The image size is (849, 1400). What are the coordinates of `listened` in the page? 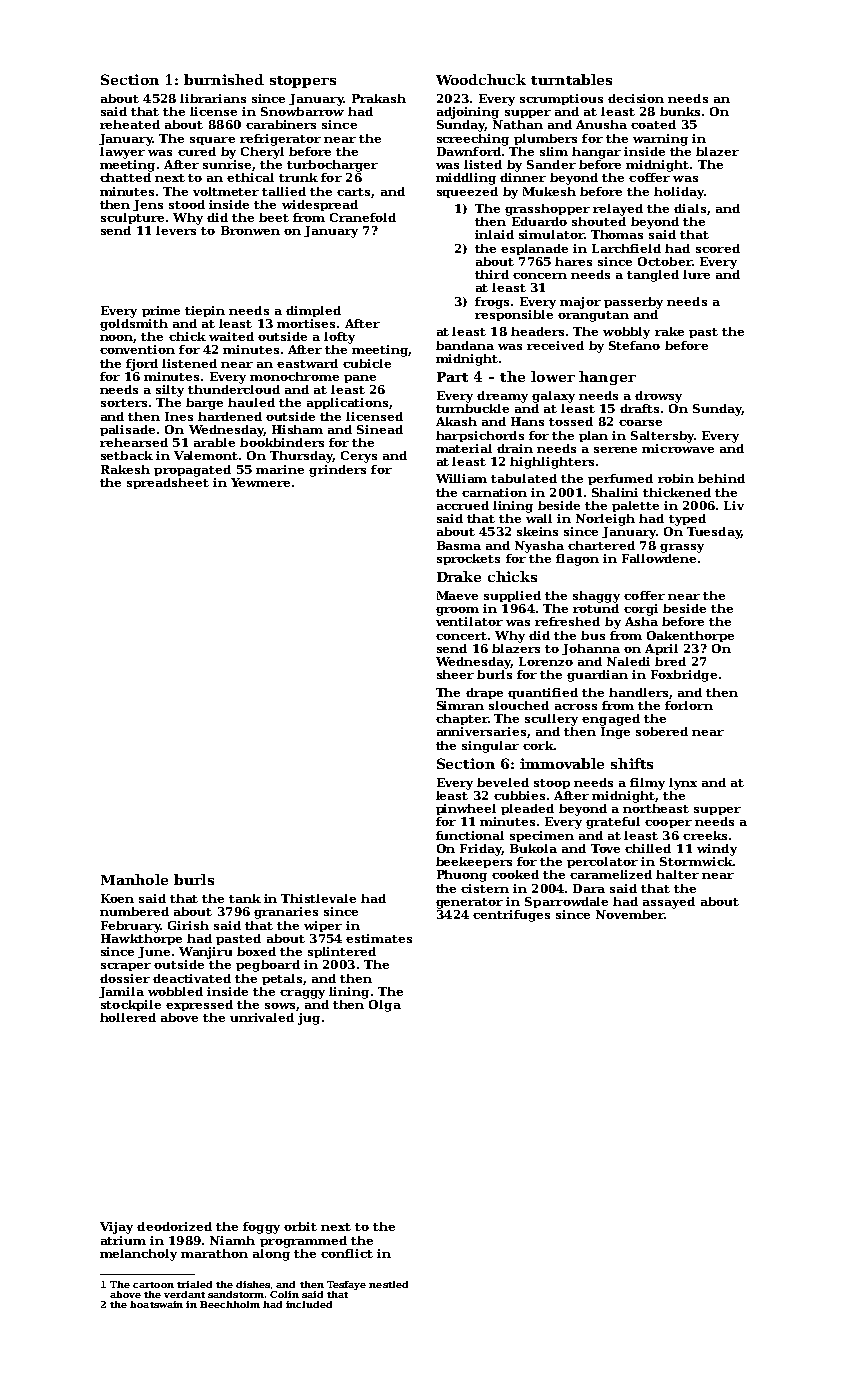 It's located at (189, 363).
